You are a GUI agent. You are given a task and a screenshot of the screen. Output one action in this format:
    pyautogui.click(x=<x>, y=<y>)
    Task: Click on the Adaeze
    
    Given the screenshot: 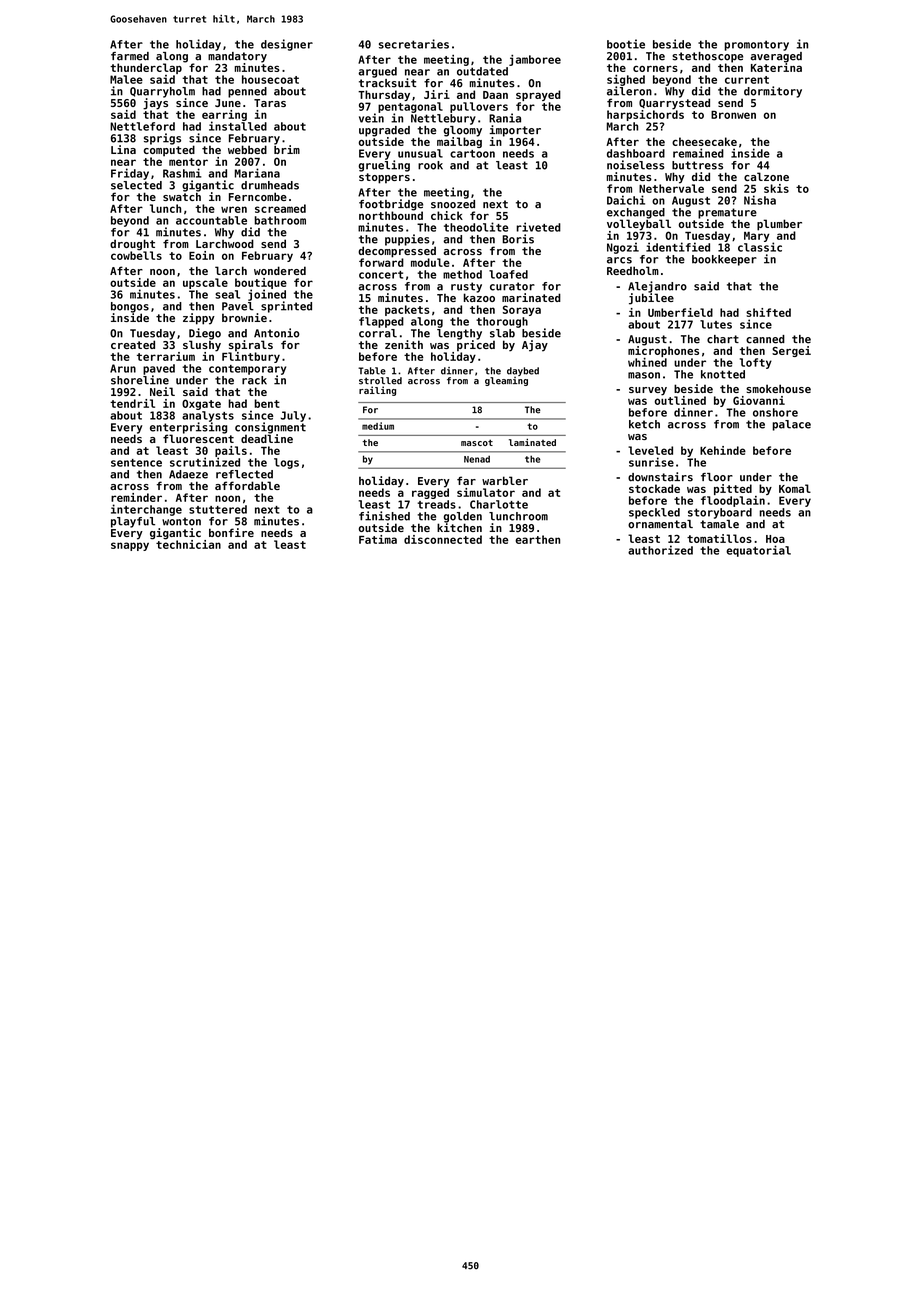 What is the action you would take?
    pyautogui.click(x=188, y=474)
